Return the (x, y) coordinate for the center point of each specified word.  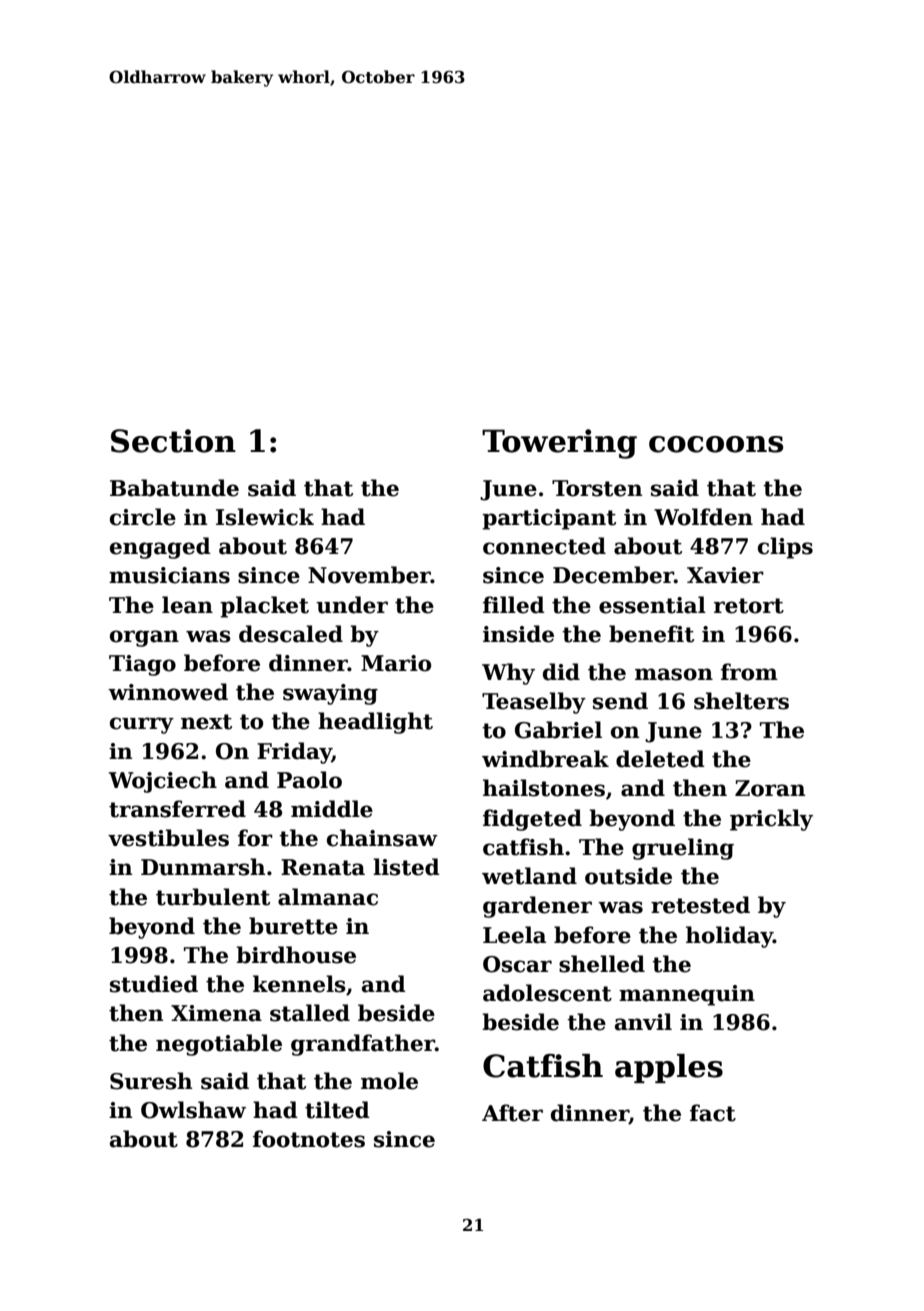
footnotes (309, 1139)
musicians (169, 575)
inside (518, 634)
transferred (177, 809)
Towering (559, 444)
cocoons (716, 444)
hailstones (544, 788)
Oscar (517, 964)
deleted (660, 759)
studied (154, 984)
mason (674, 674)
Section (173, 441)
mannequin (687, 995)
